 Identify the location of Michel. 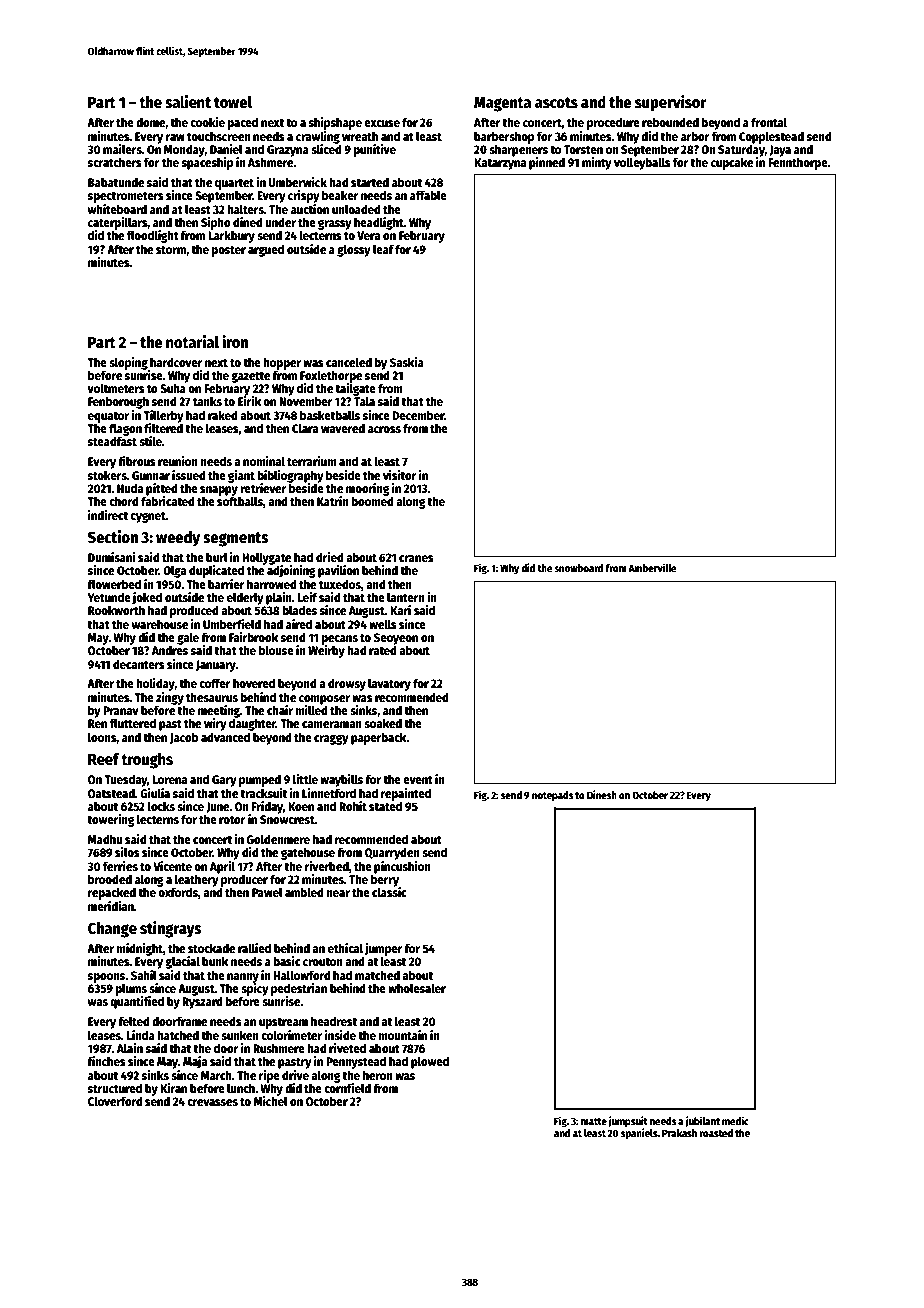
(271, 1101).
